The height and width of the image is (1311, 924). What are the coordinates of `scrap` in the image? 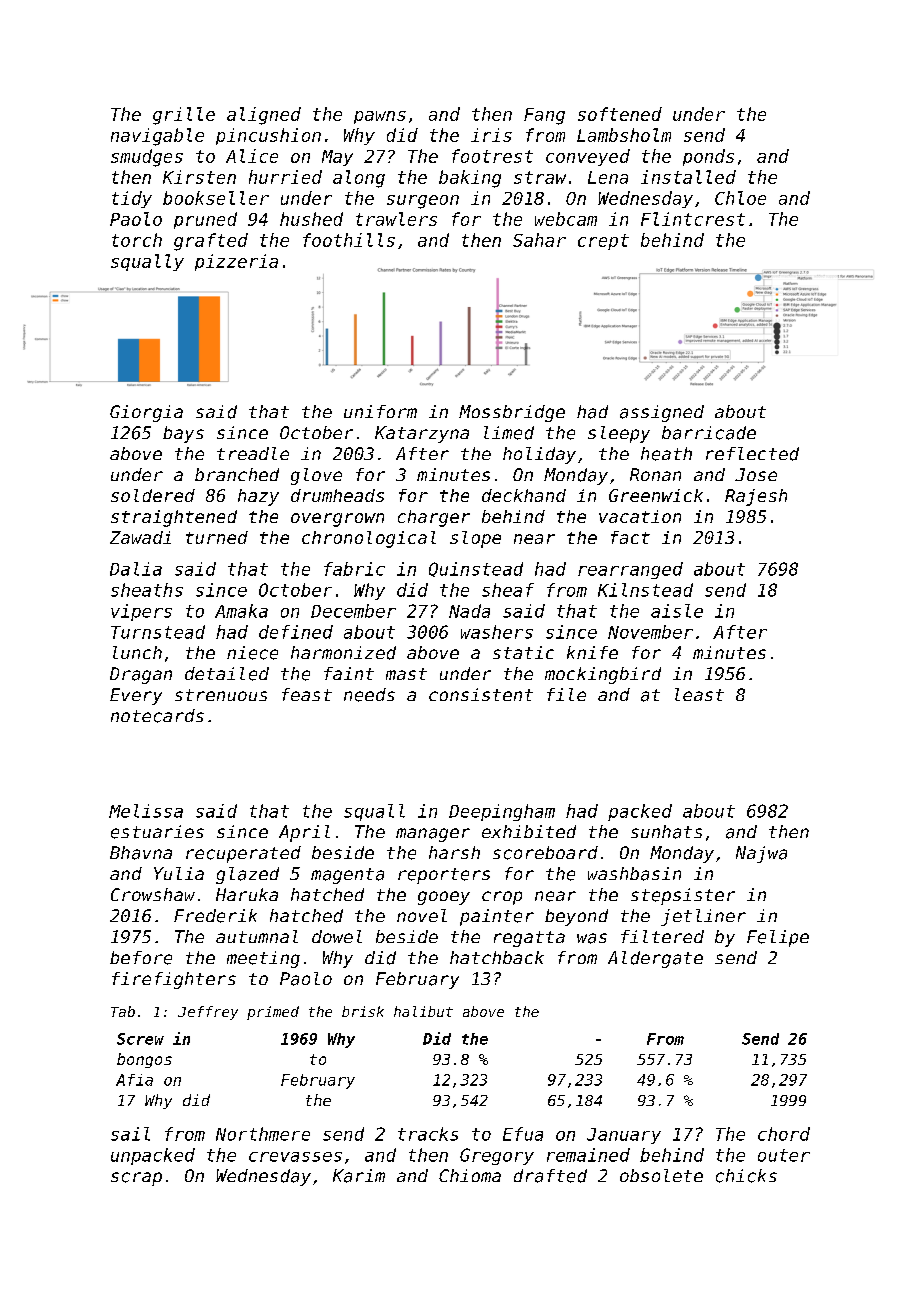 It's located at (136, 1179).
